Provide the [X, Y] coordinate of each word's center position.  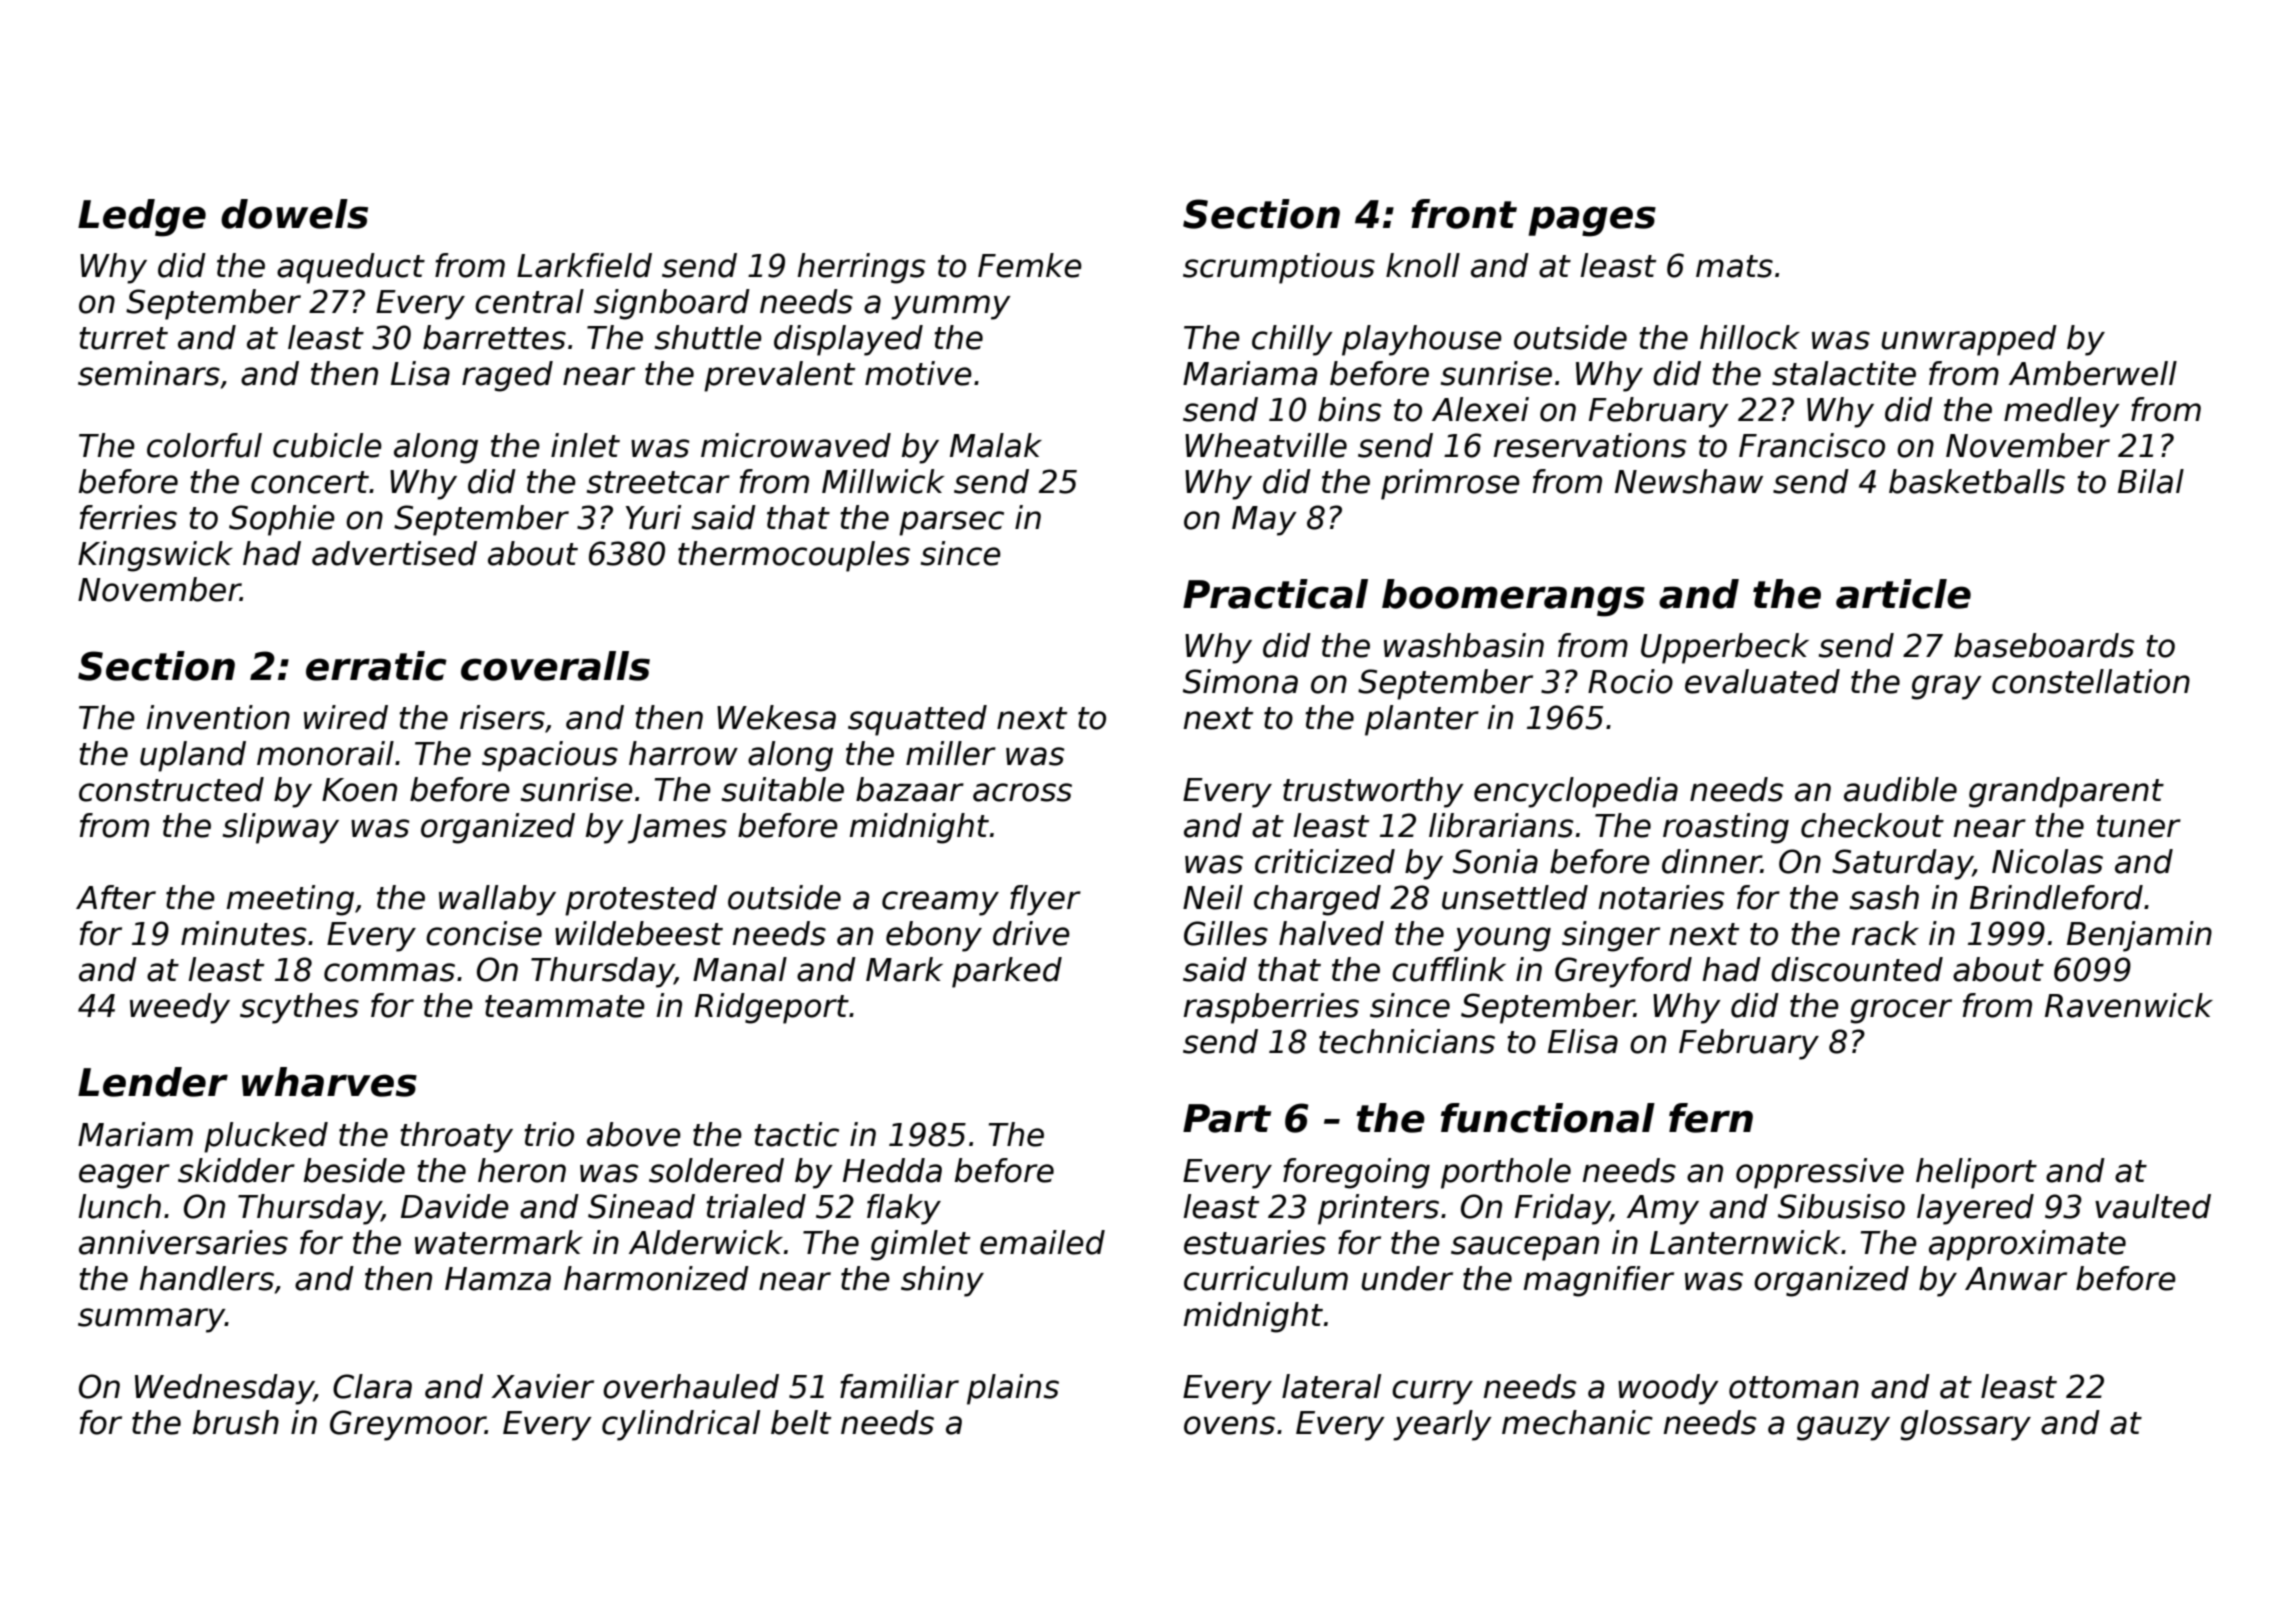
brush [236, 1422]
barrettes [494, 337]
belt [801, 1422]
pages [1592, 221]
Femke [1030, 265]
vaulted [2153, 1206]
